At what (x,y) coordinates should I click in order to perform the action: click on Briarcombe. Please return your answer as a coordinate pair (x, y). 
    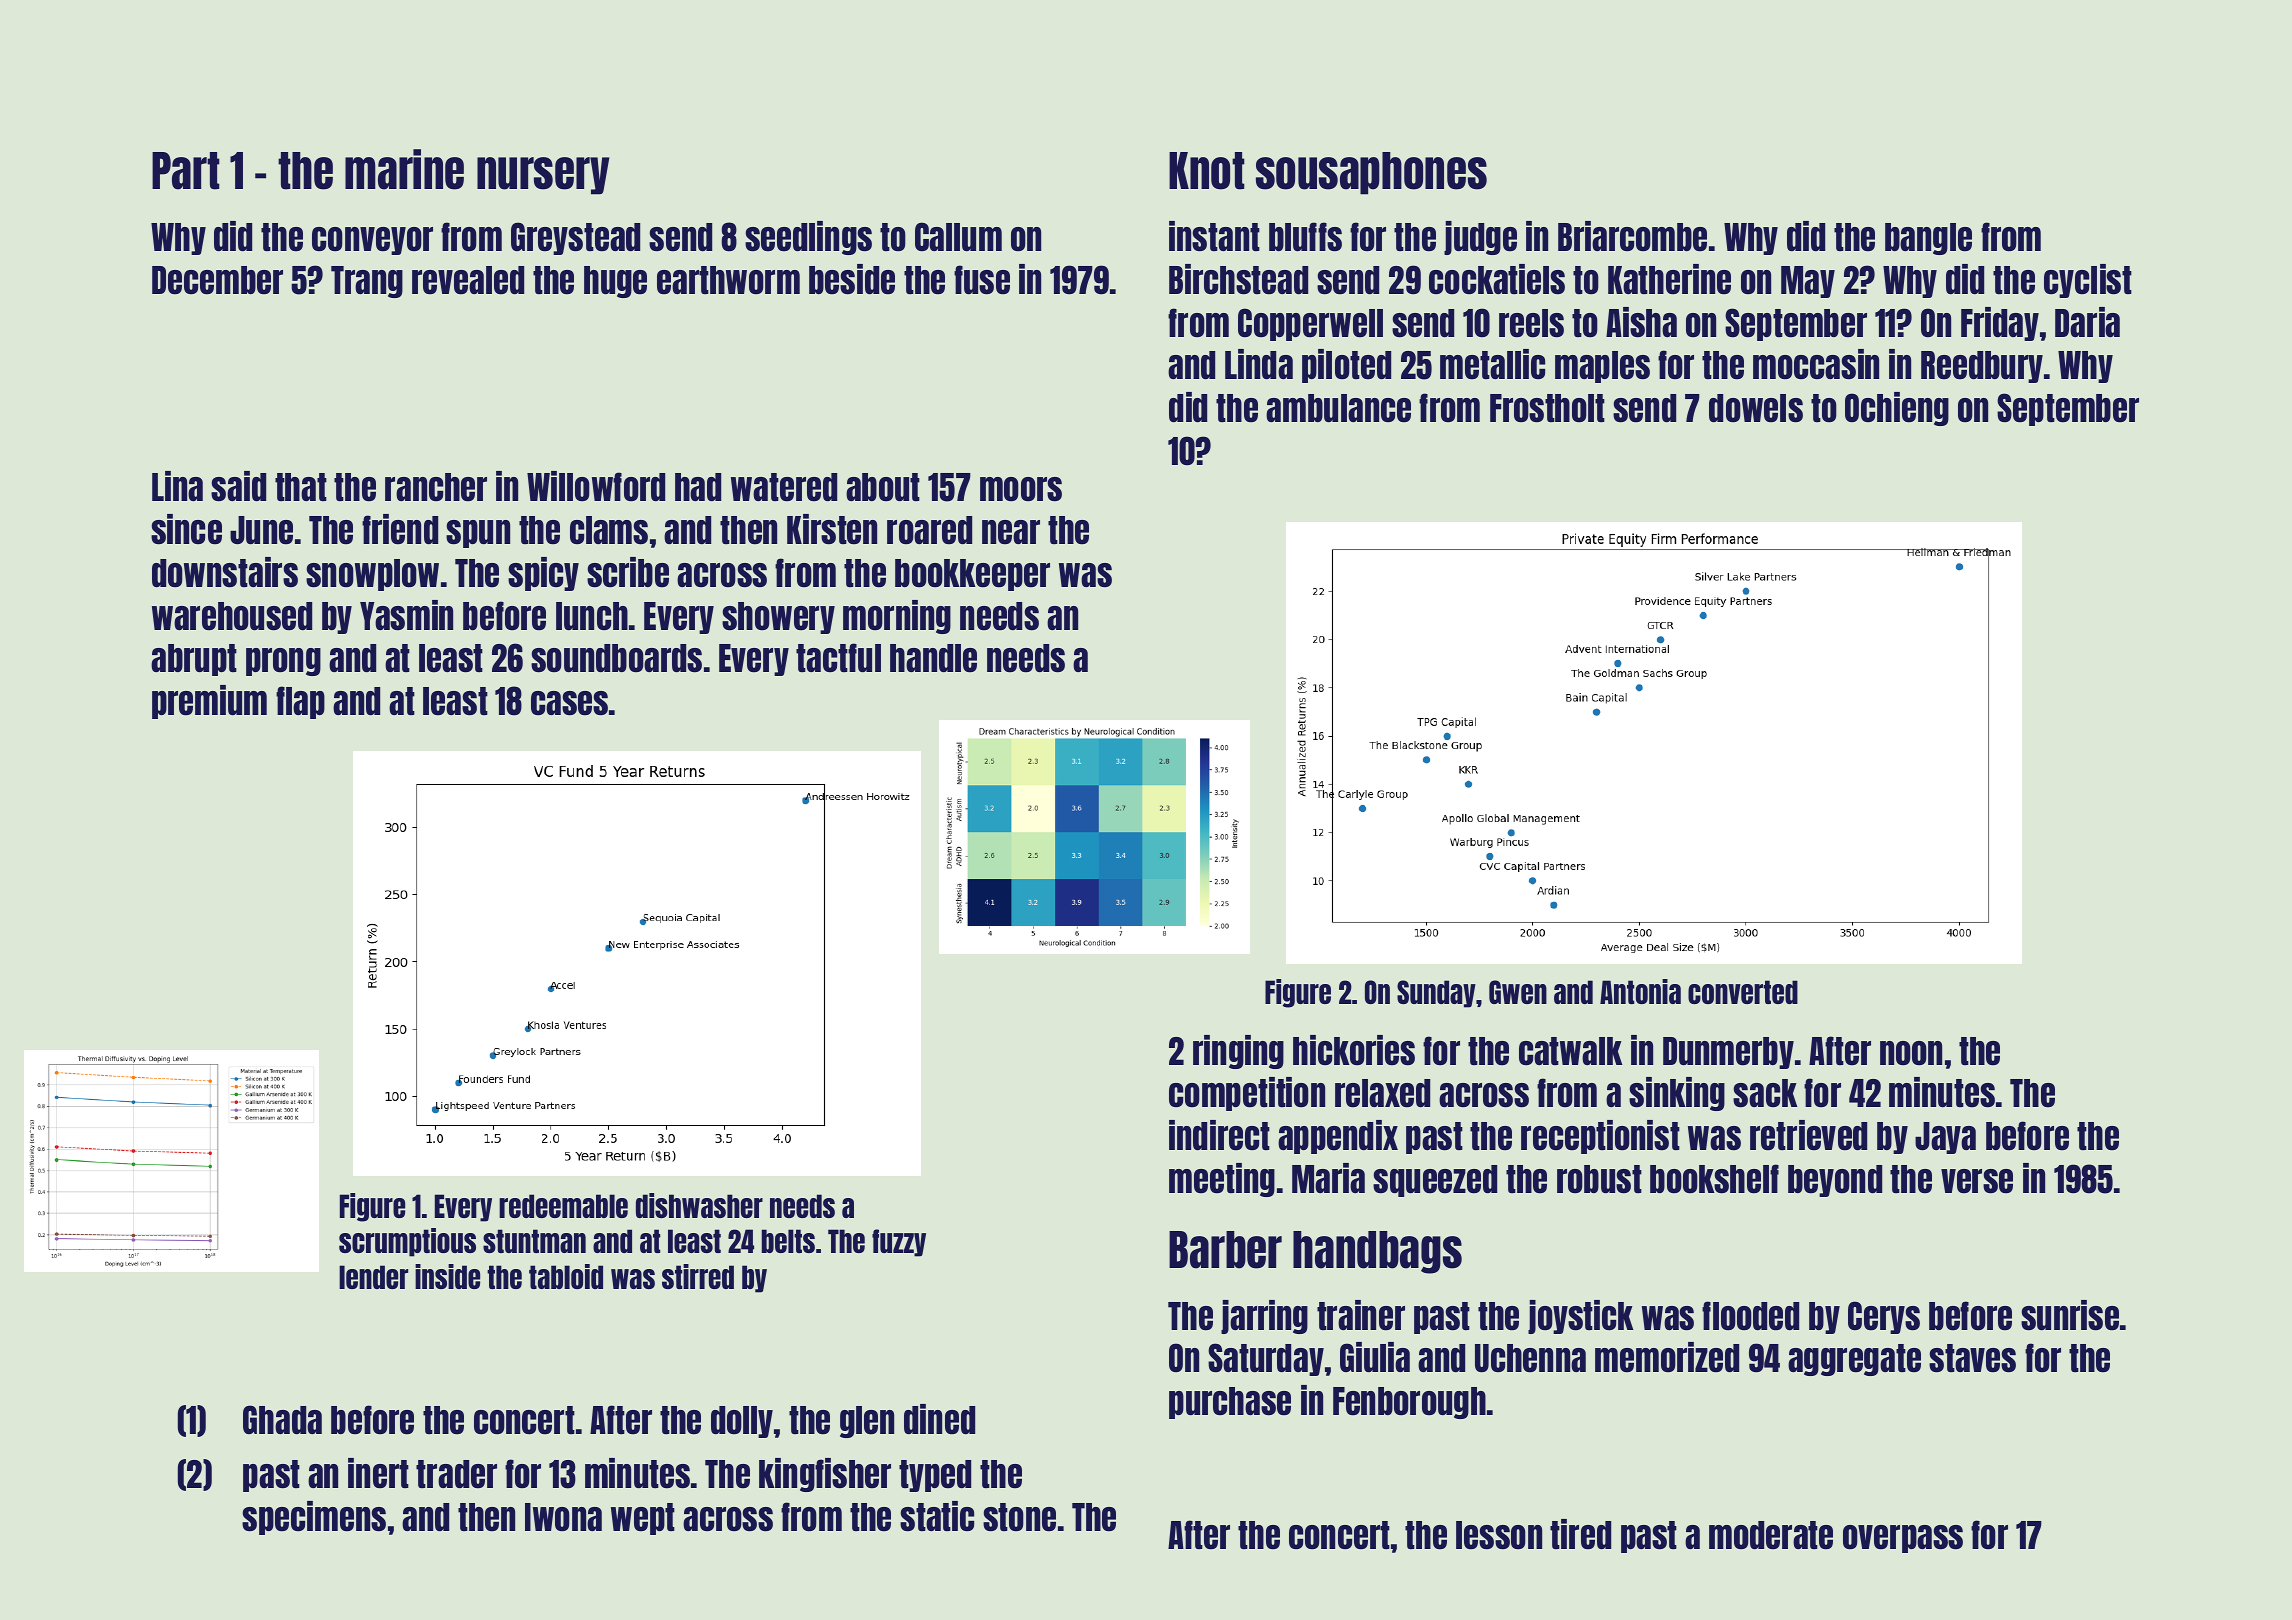
    Looking at the image, I should click on (1632, 236).
